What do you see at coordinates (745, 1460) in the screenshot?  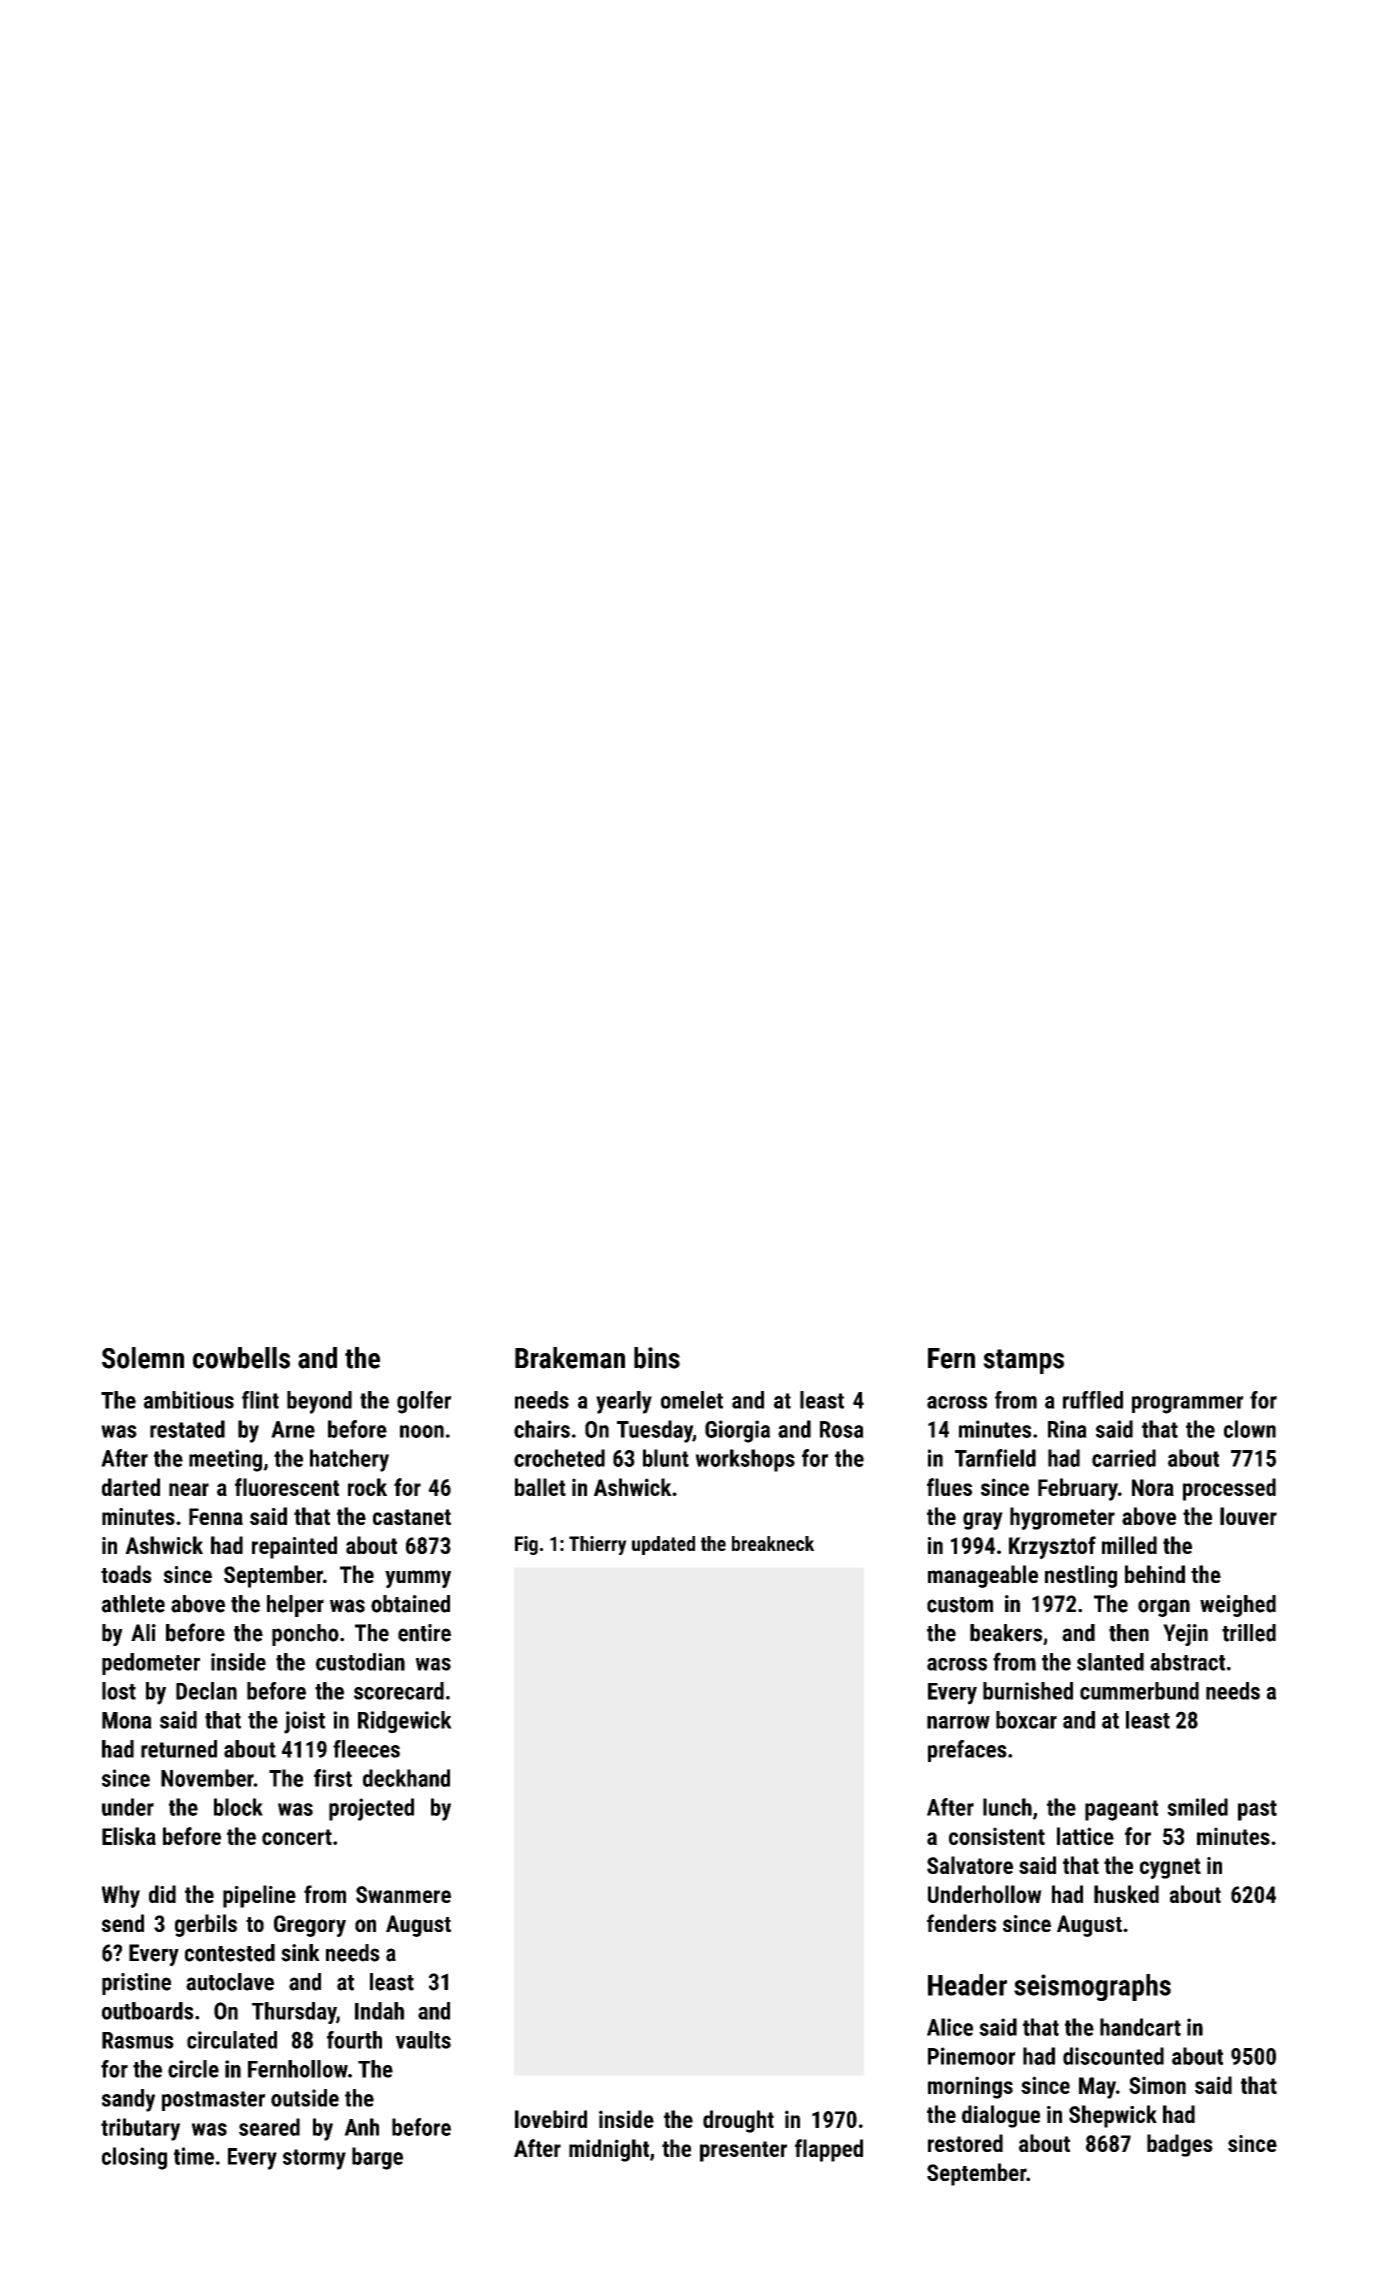 I see `workshops` at bounding box center [745, 1460].
